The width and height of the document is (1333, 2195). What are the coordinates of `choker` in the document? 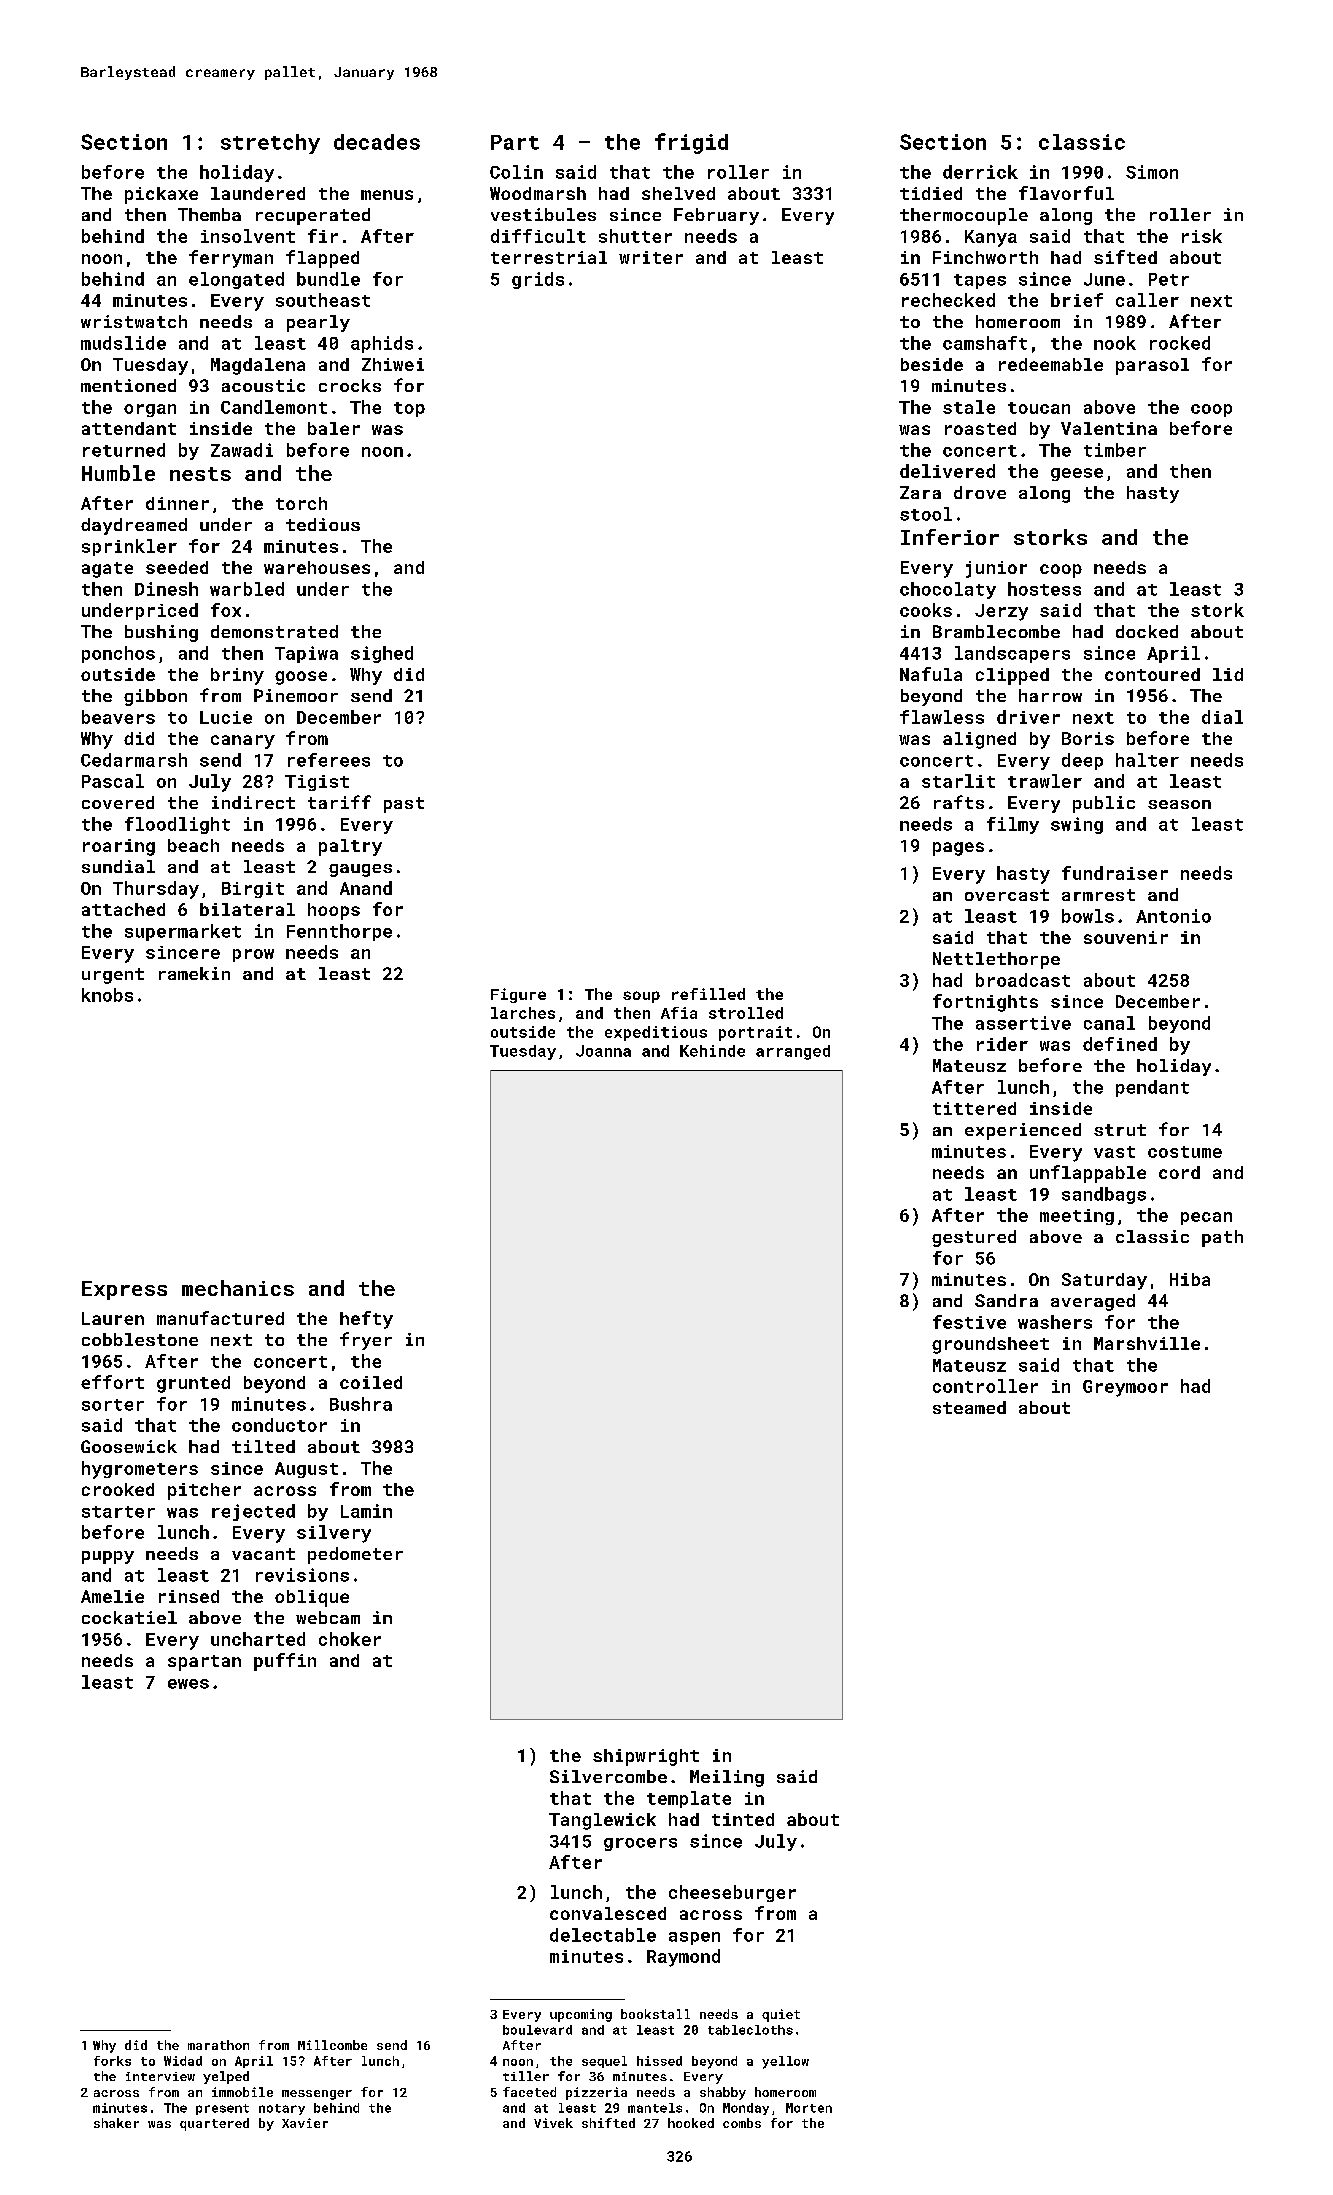 It's located at (350, 1639).
